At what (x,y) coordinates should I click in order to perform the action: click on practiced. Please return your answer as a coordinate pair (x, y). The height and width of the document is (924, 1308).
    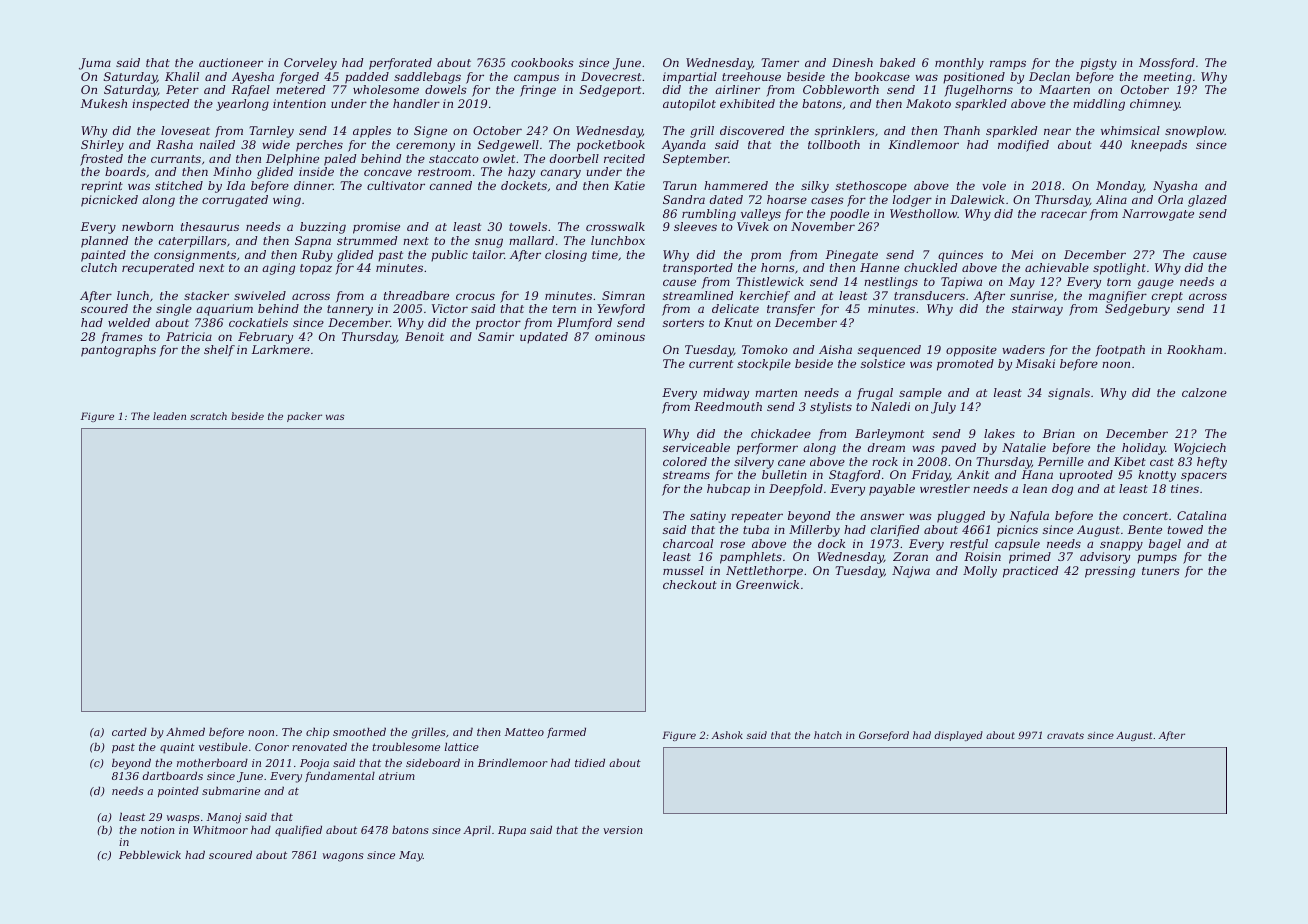
    Looking at the image, I should click on (1030, 572).
